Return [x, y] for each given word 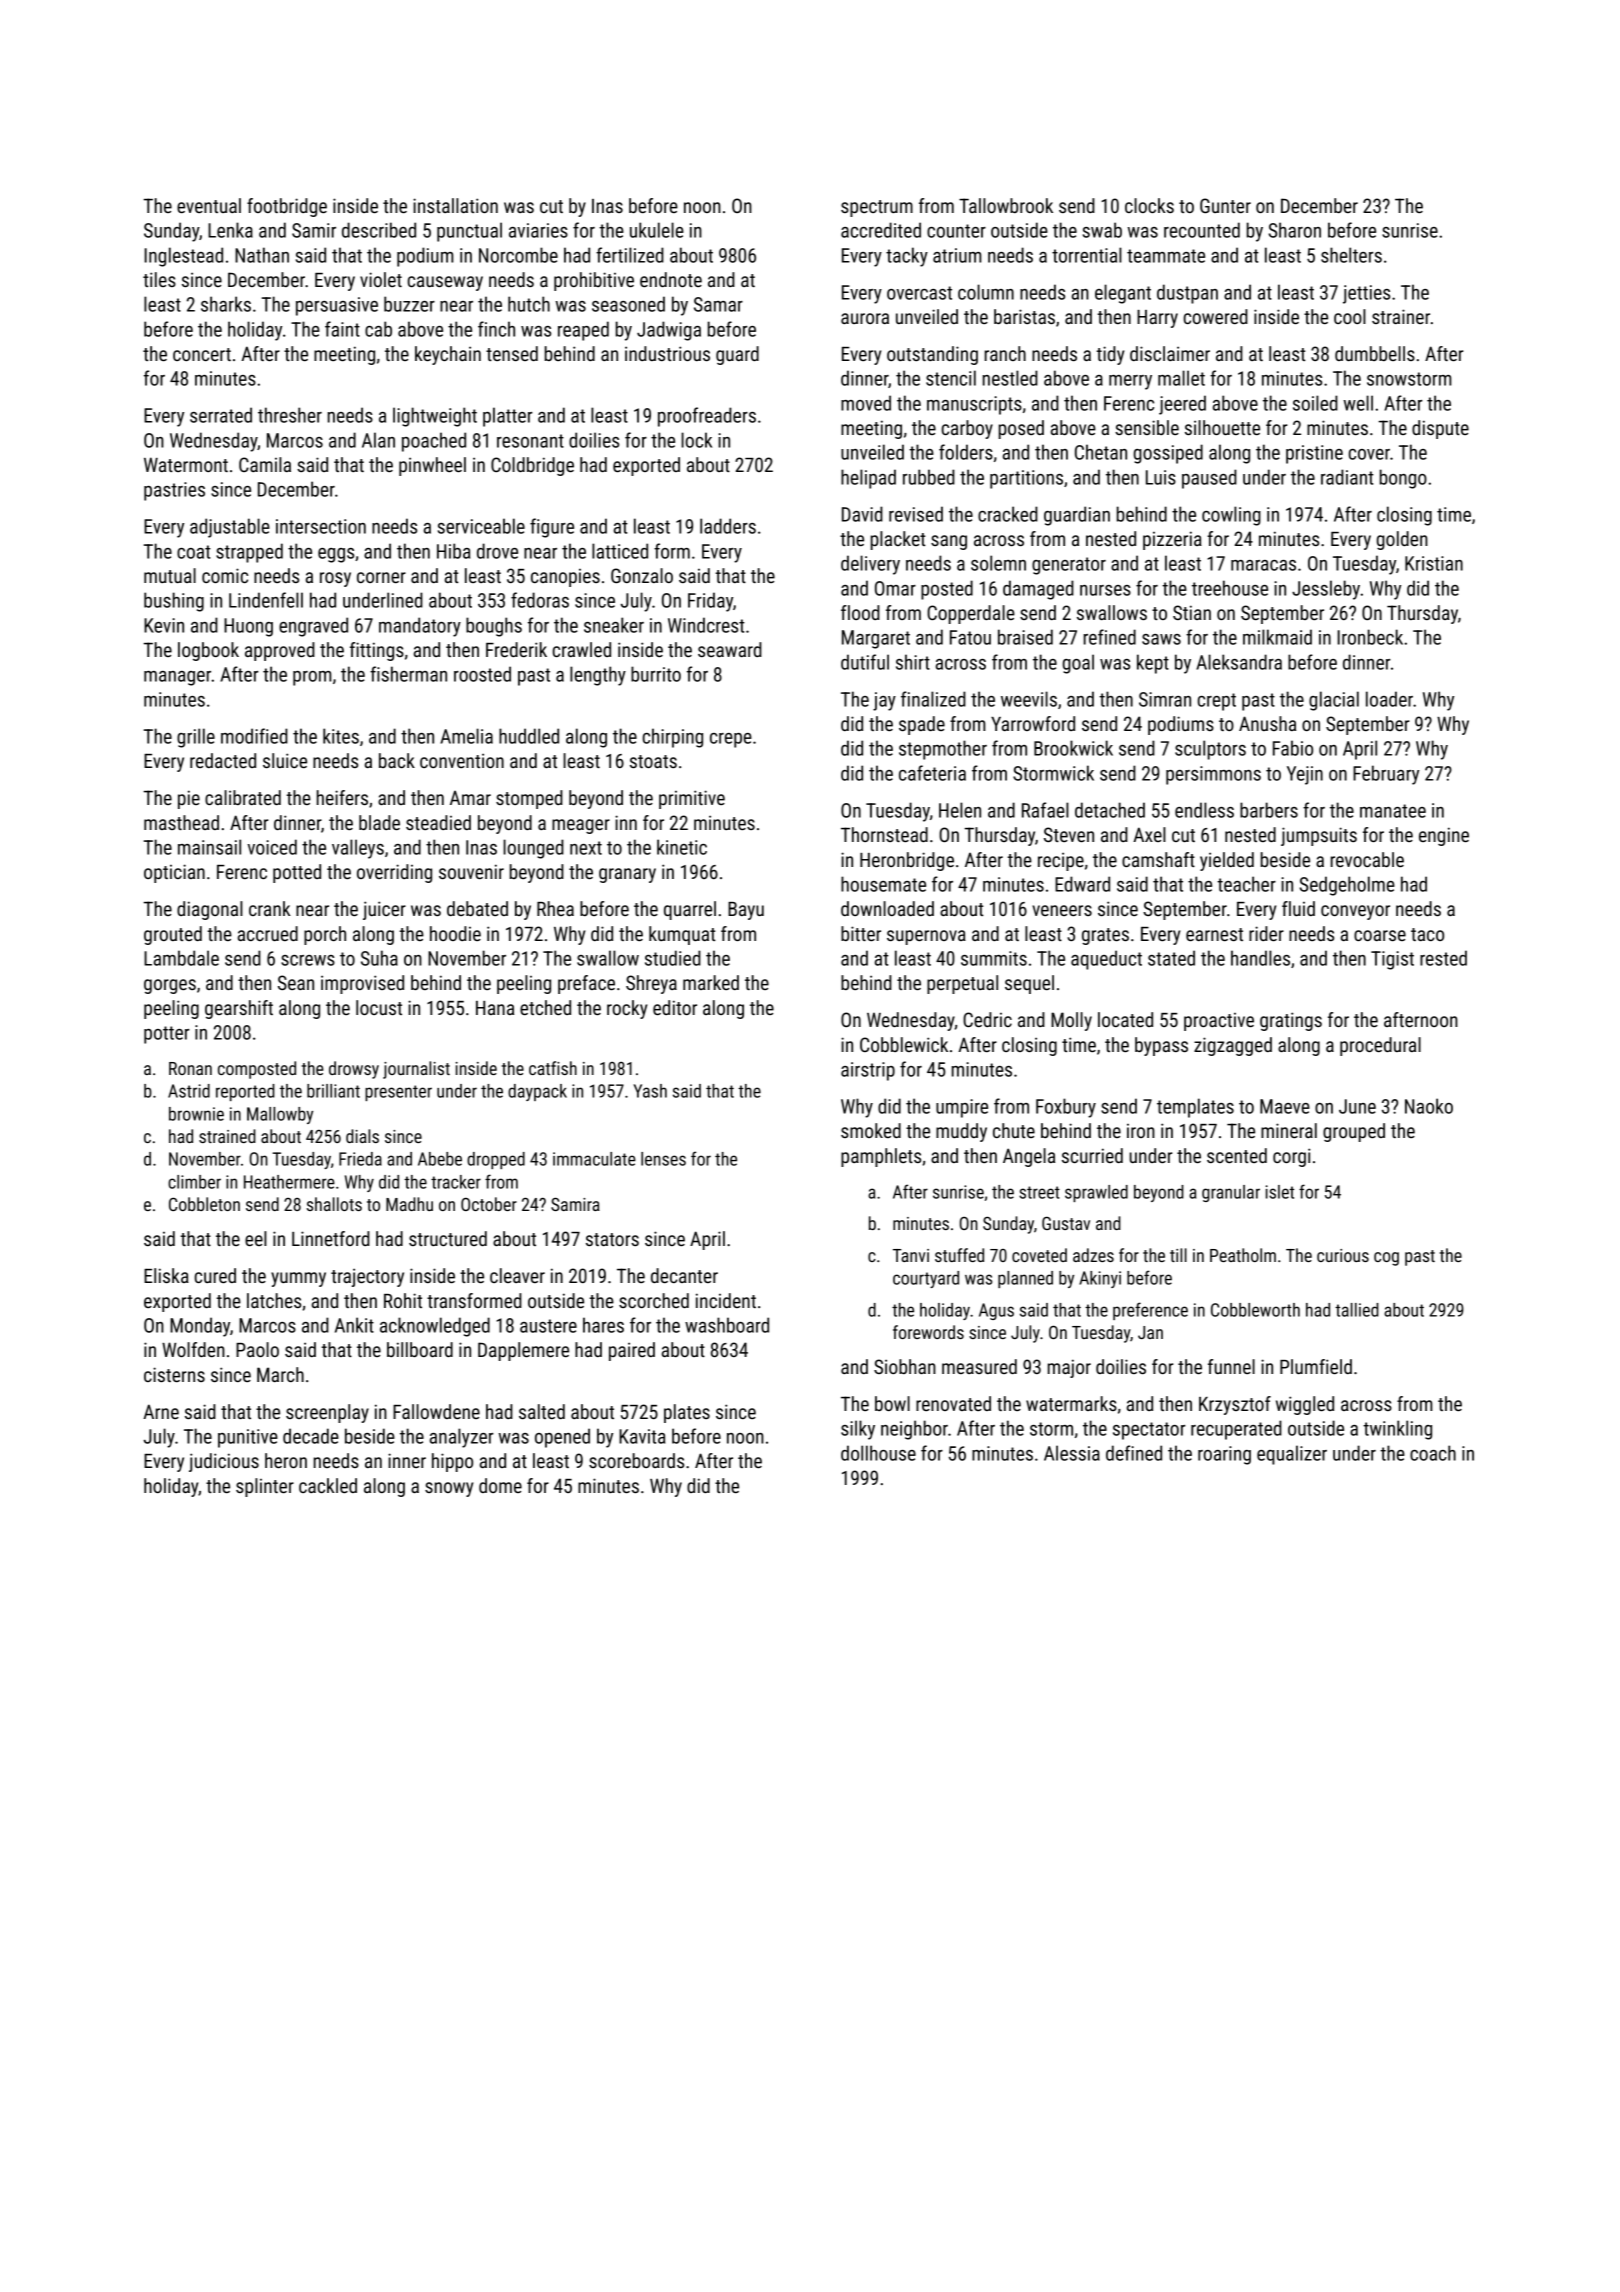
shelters [1351, 255]
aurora [865, 318]
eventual [209, 205]
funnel [1231, 1366]
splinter [265, 1487]
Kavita [642, 1436]
